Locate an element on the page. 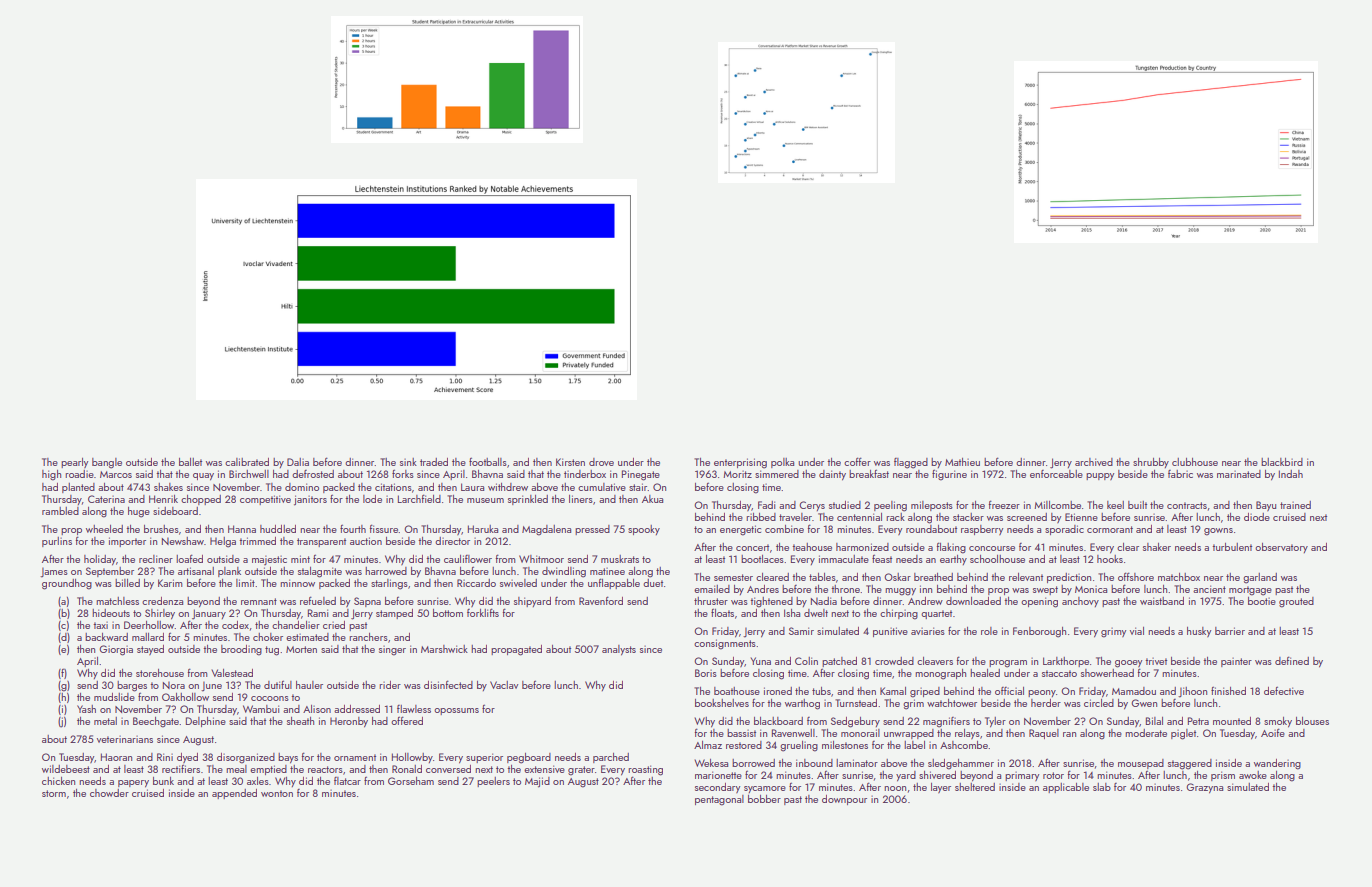 Image resolution: width=1372 pixels, height=887 pixels. harmonized is located at coordinates (862, 547).
